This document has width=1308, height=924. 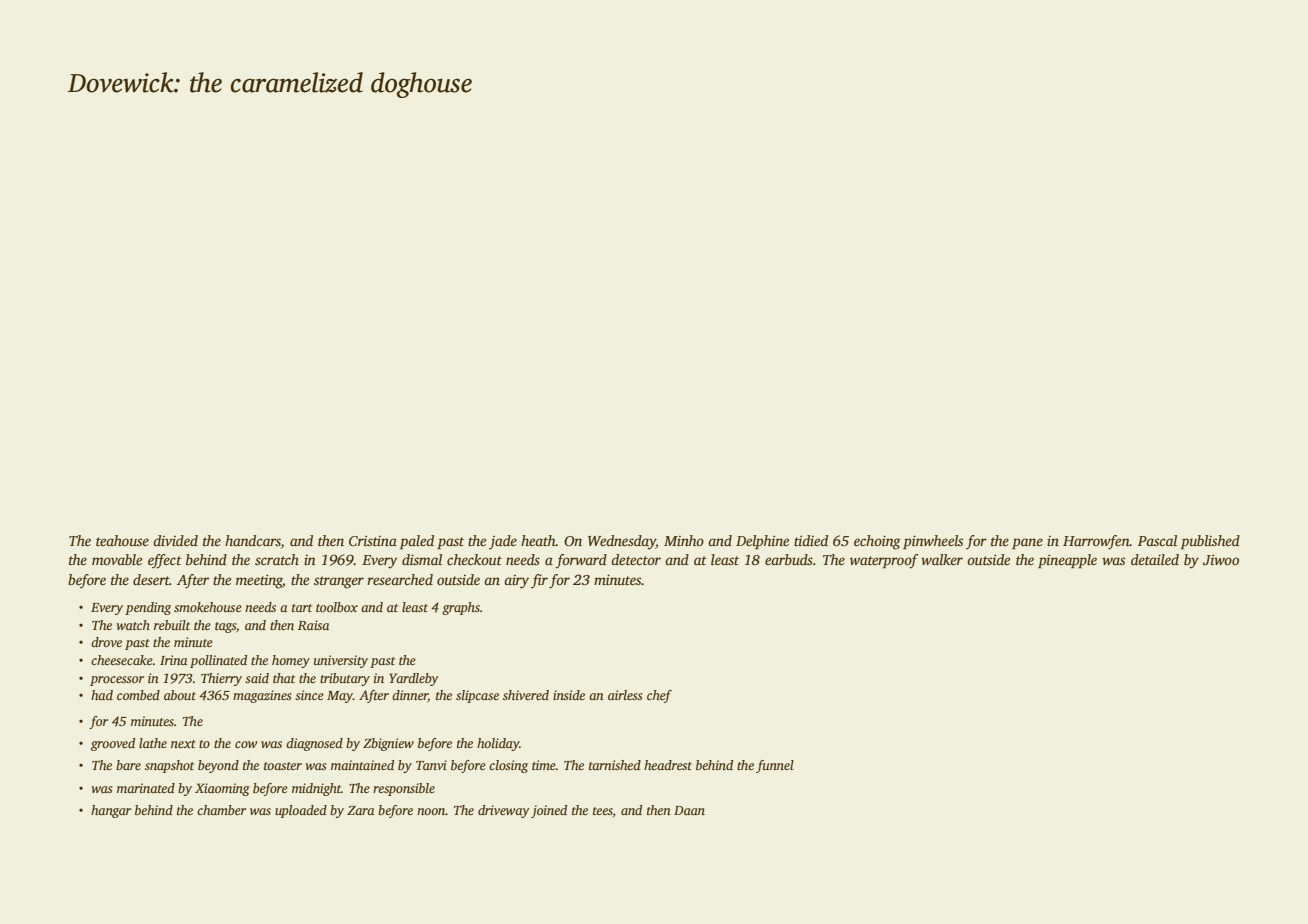 I want to click on hangar, so click(x=111, y=811).
